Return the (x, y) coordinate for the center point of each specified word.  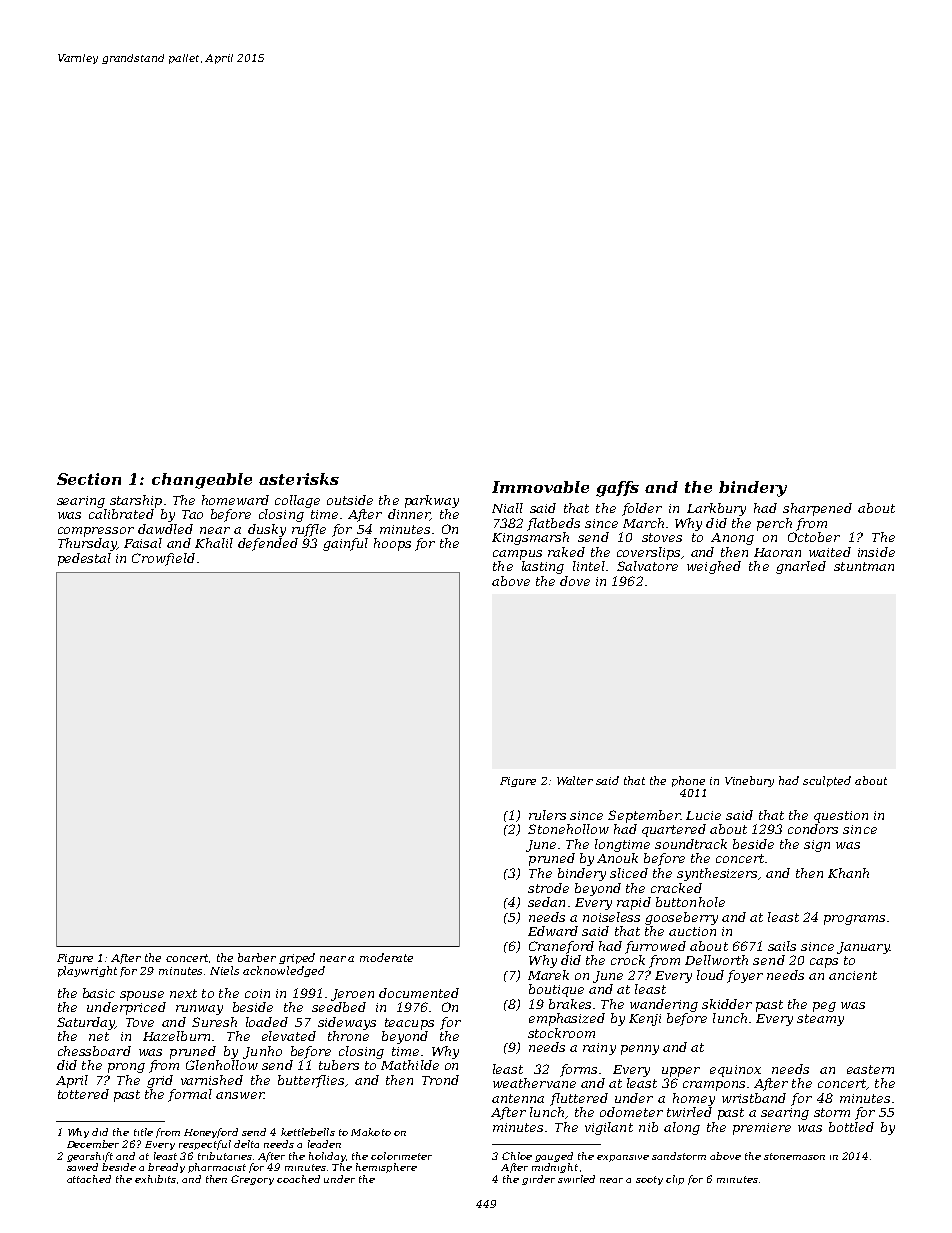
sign (817, 846)
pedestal (84, 559)
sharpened (817, 509)
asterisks (299, 479)
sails (782, 946)
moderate (386, 957)
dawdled (165, 529)
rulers (547, 815)
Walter (575, 780)
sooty (649, 1180)
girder (538, 1180)
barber (257, 957)
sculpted (827, 781)
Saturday (86, 1023)
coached (298, 1179)
